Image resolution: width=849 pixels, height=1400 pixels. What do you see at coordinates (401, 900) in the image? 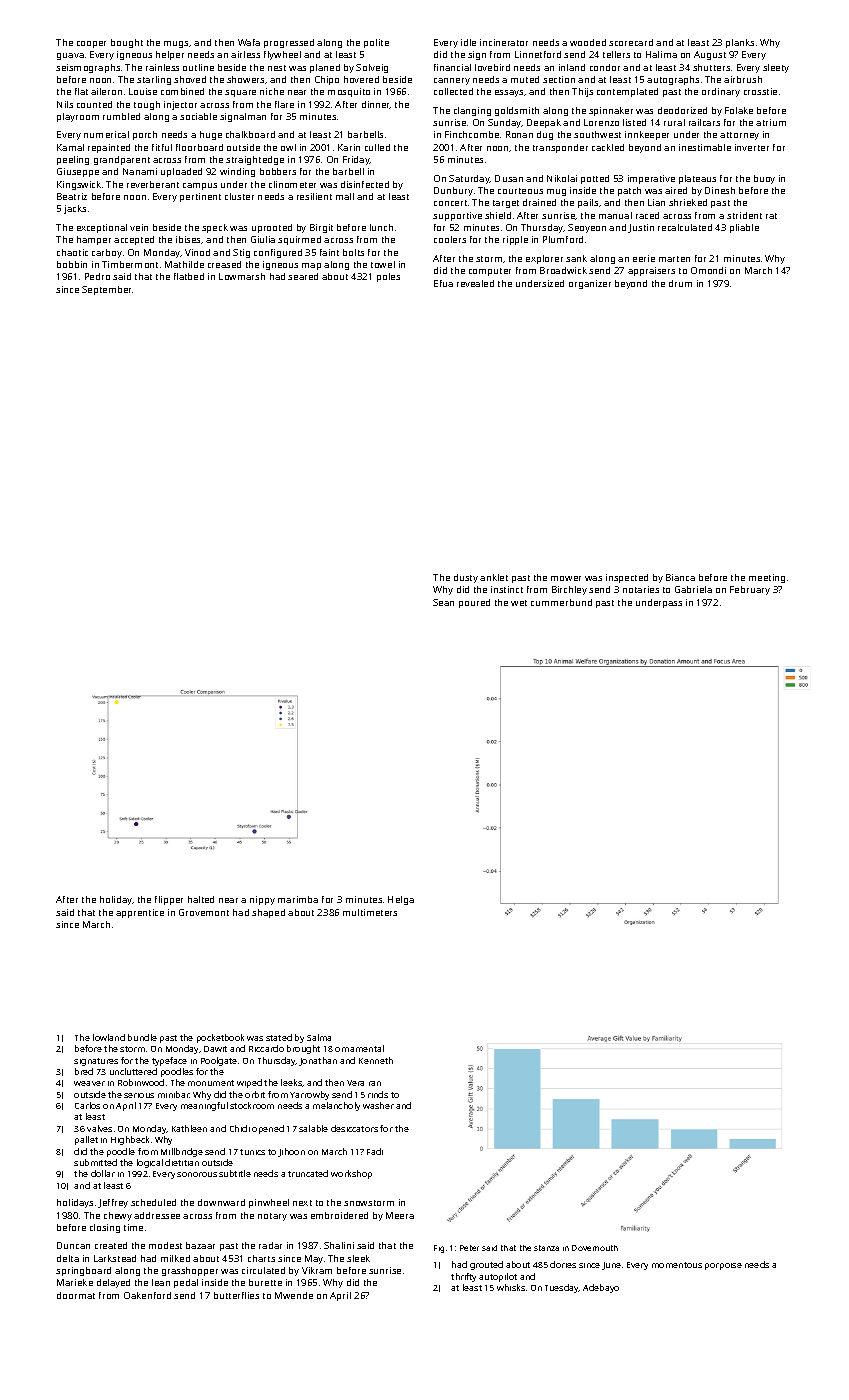
I see `Helga` at bounding box center [401, 900].
